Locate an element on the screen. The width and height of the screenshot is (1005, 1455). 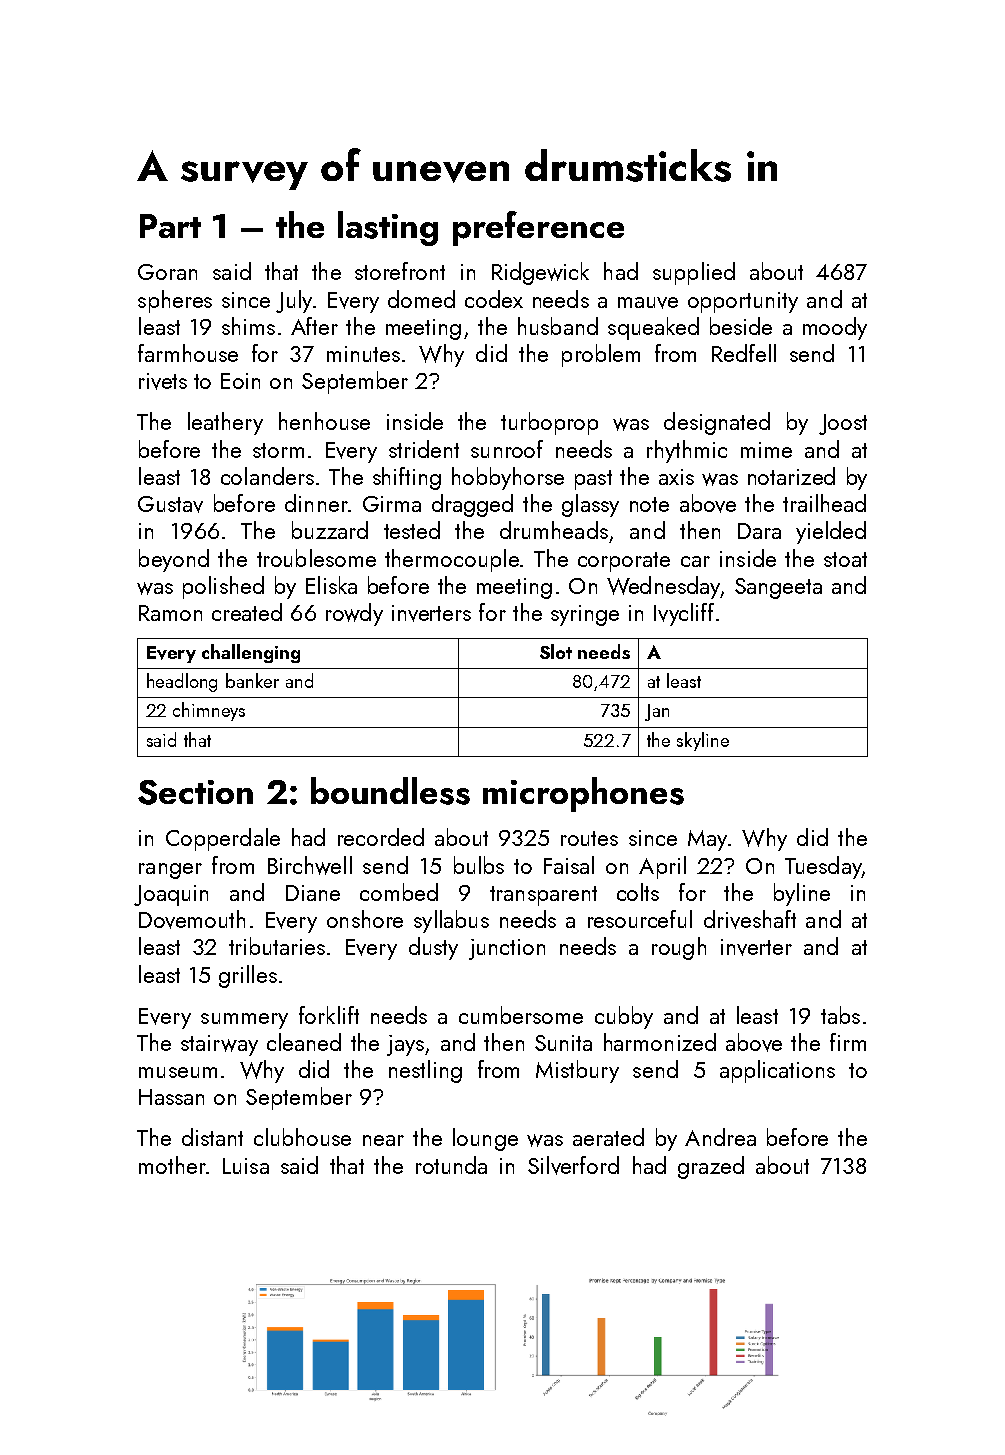
moody is located at coordinates (835, 328).
